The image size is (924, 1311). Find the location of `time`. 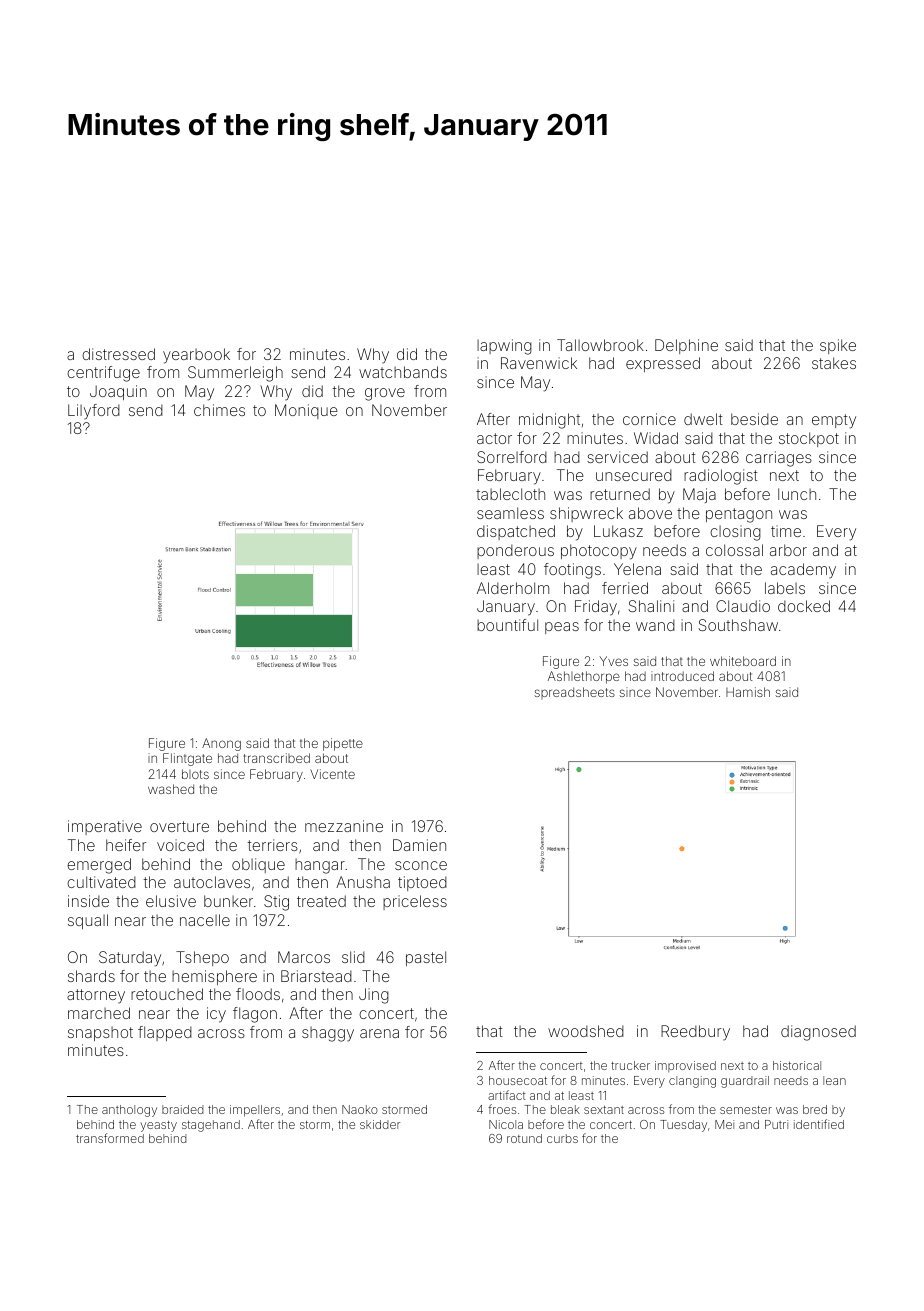

time is located at coordinates (786, 531).
